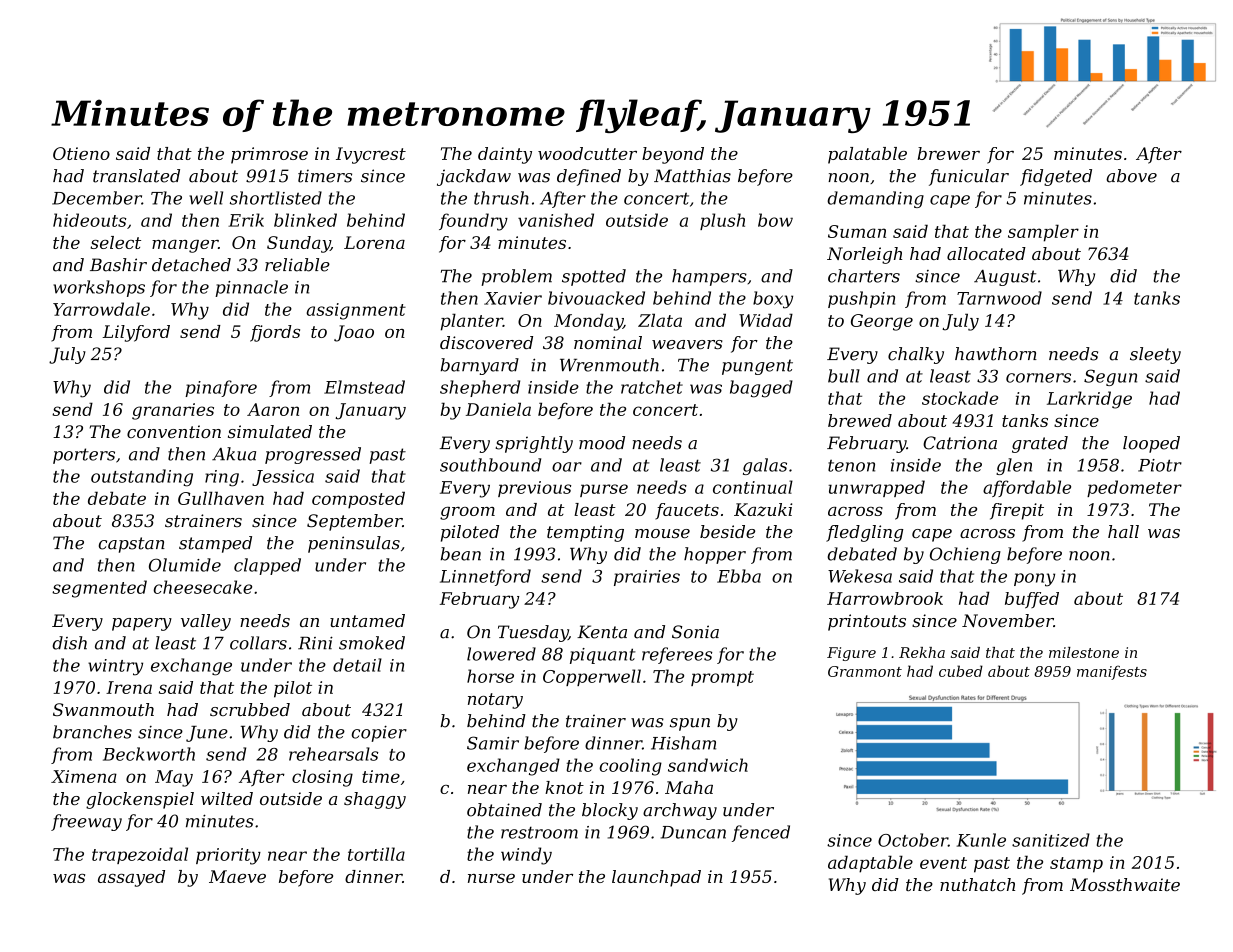  Describe the element at coordinates (996, 354) in the screenshot. I see `hawthorn` at that location.
